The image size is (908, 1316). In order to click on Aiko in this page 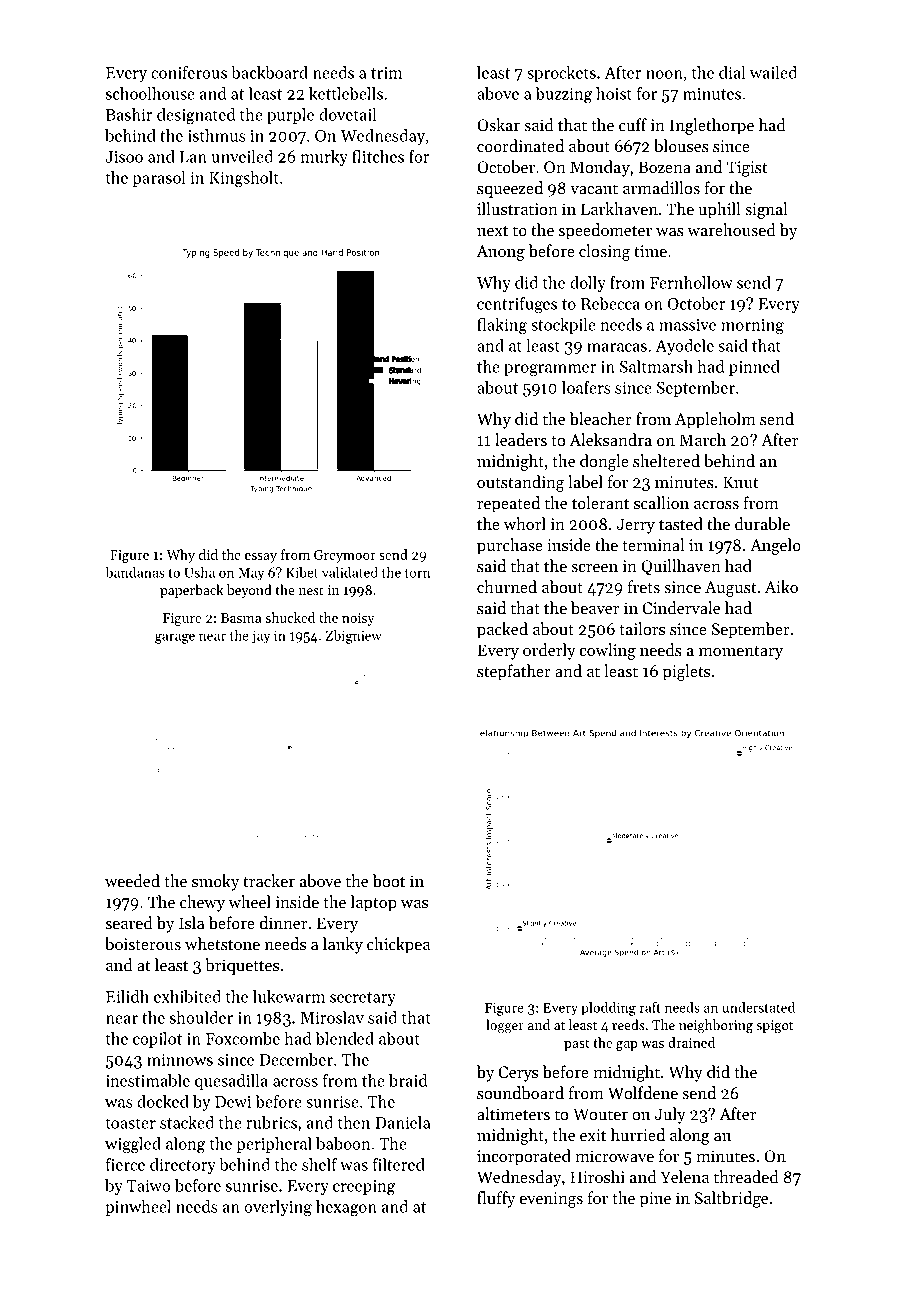, I will do `click(781, 586)`.
